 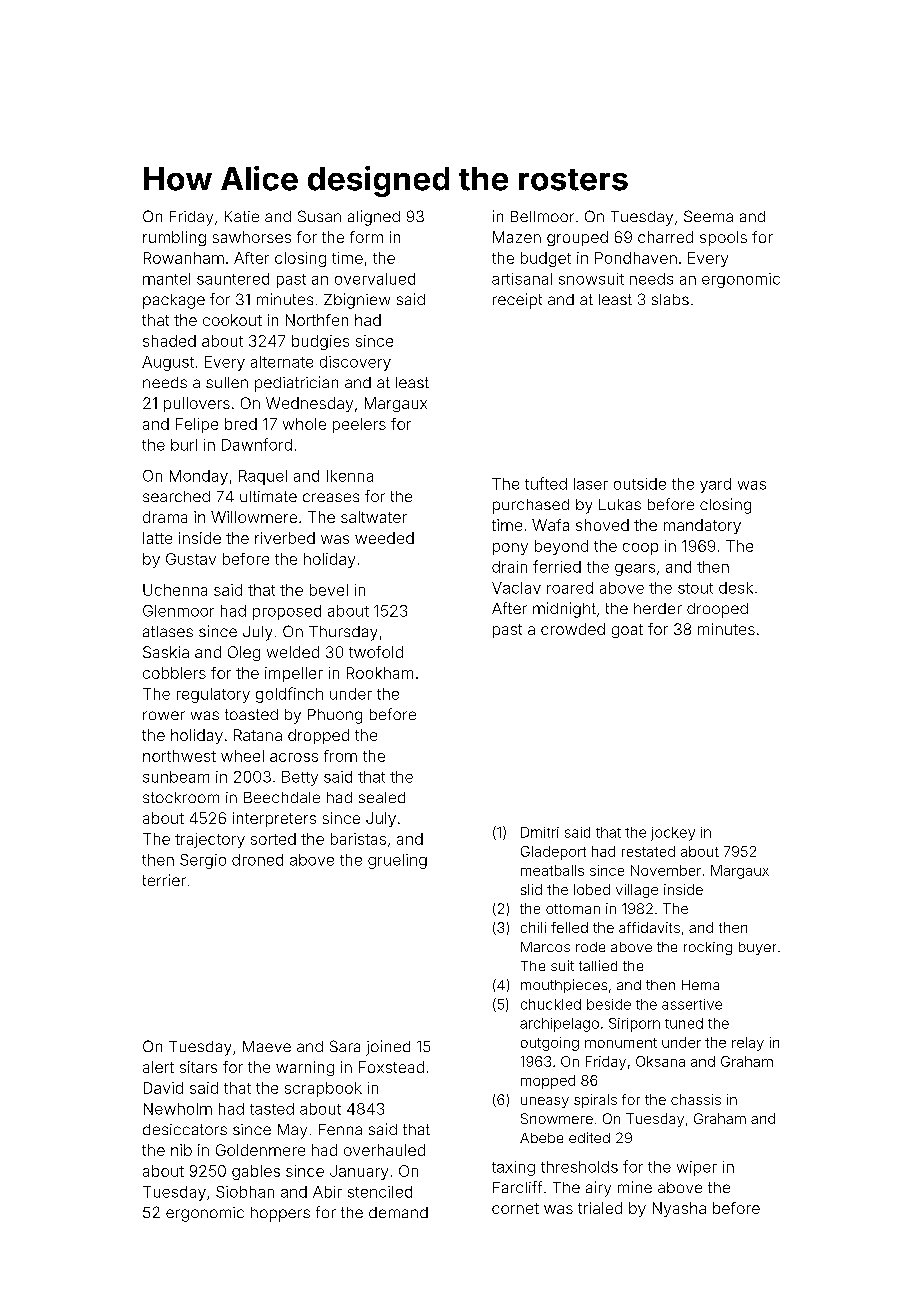 I want to click on tasted, so click(x=272, y=1109).
